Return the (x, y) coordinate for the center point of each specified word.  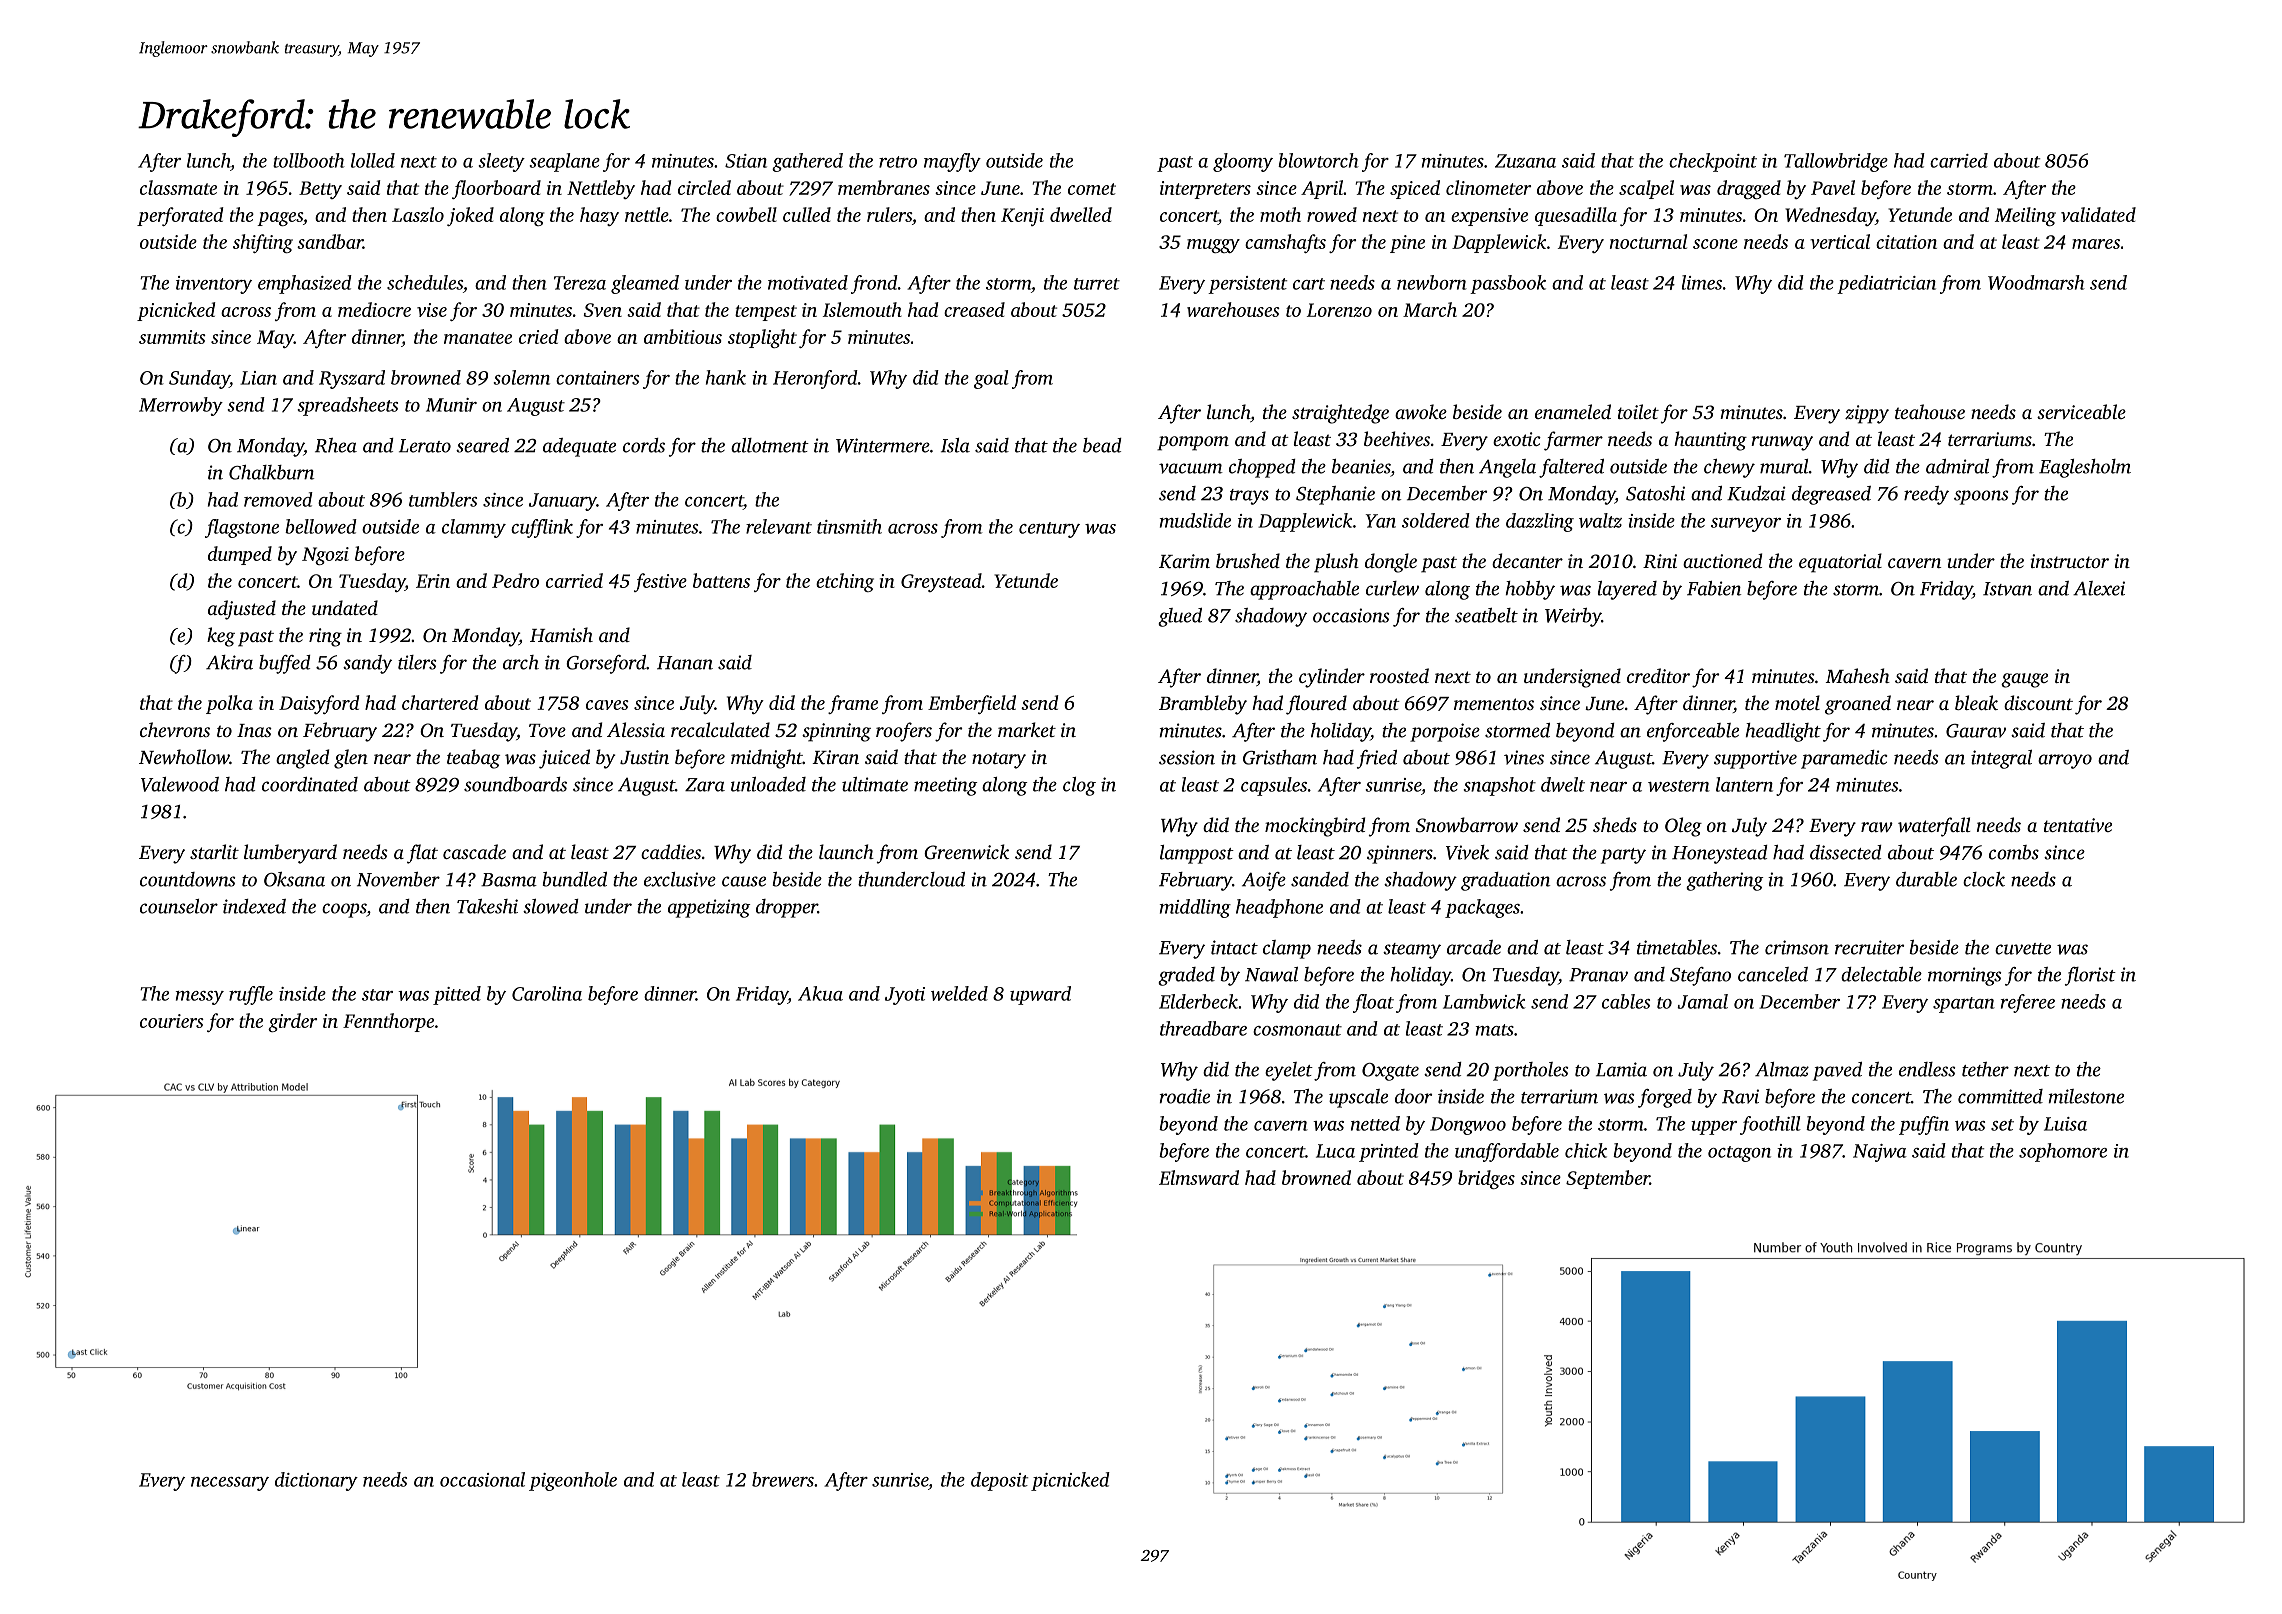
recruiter (1869, 947)
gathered (807, 162)
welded (959, 993)
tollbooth (309, 160)
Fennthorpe (388, 1022)
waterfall (1934, 827)
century (1049, 530)
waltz (1600, 520)
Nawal (1271, 974)
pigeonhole (573, 1481)
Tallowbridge (1836, 162)
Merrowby (181, 406)
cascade (474, 851)
